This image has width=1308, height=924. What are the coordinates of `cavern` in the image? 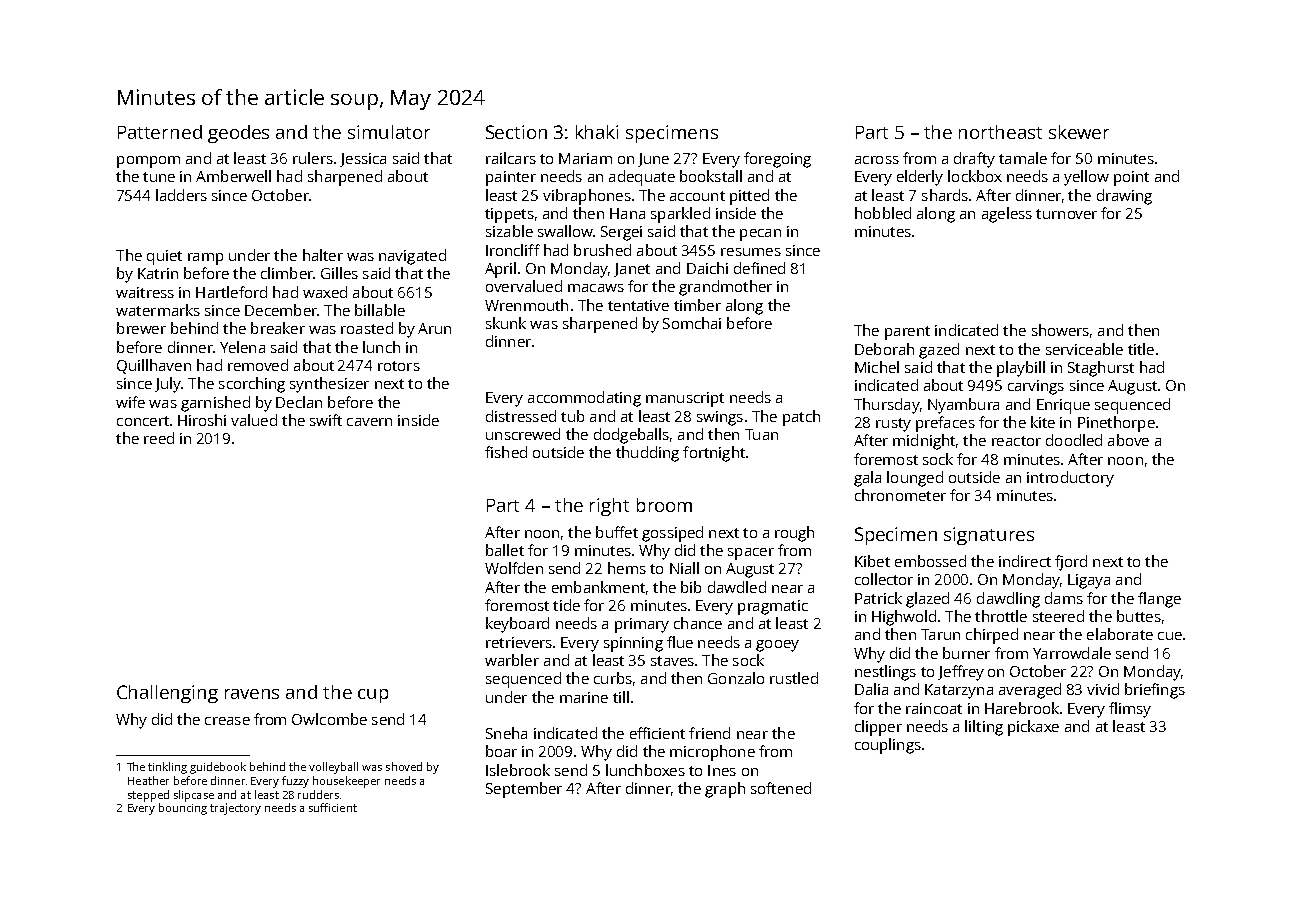 It's located at (369, 422).
